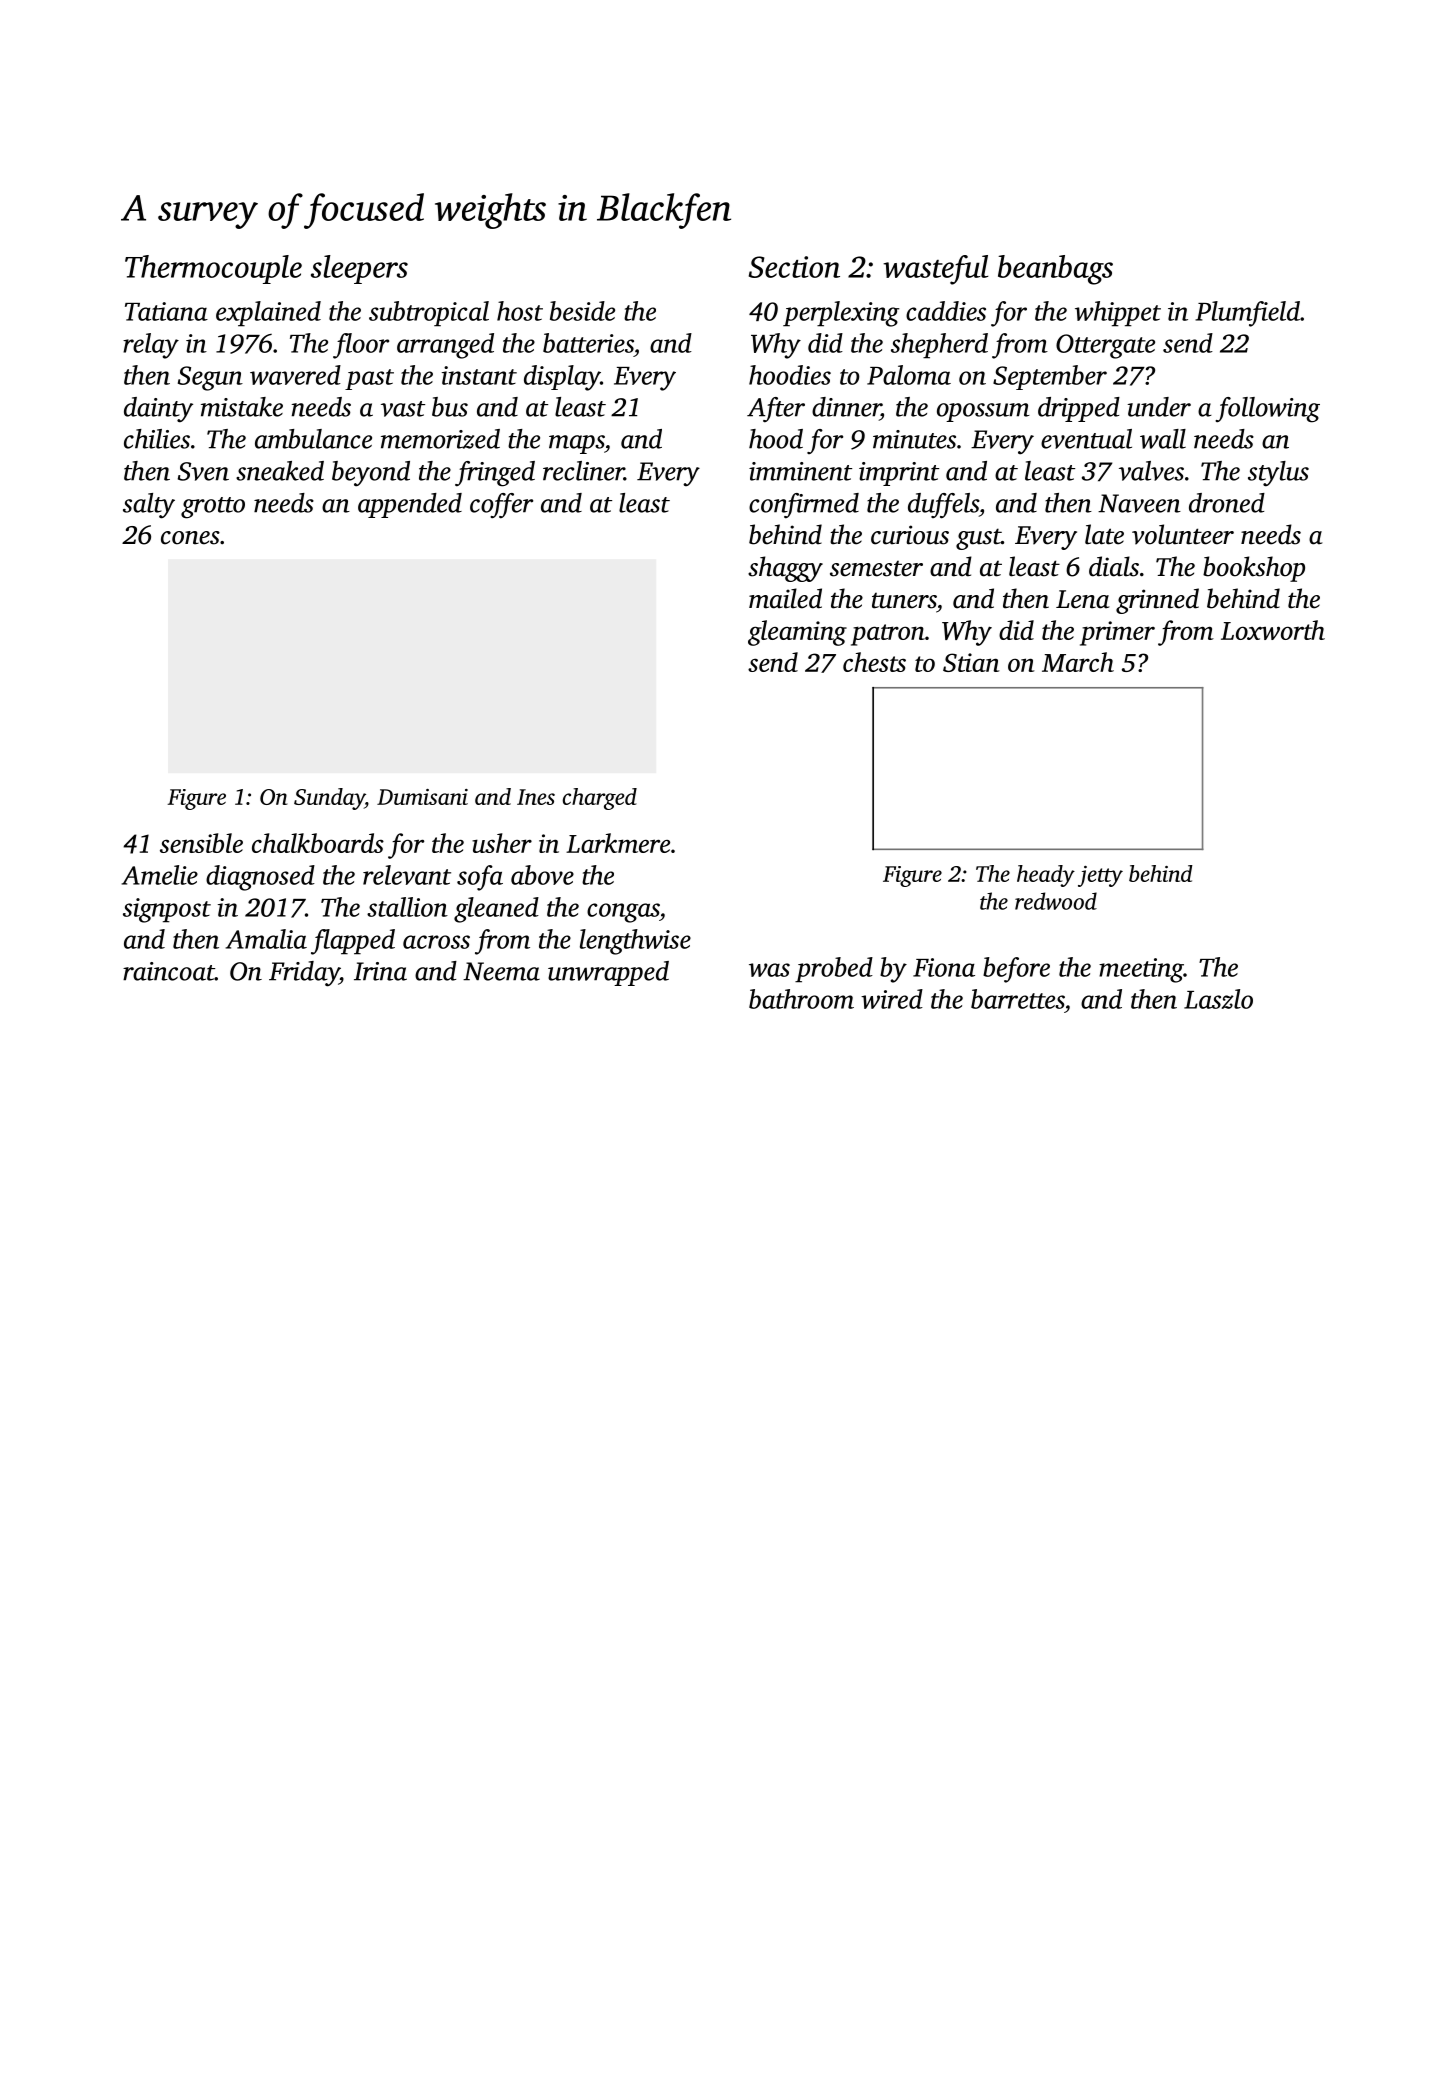 This document has height=2100, width=1450. I want to click on gleaming, so click(797, 633).
